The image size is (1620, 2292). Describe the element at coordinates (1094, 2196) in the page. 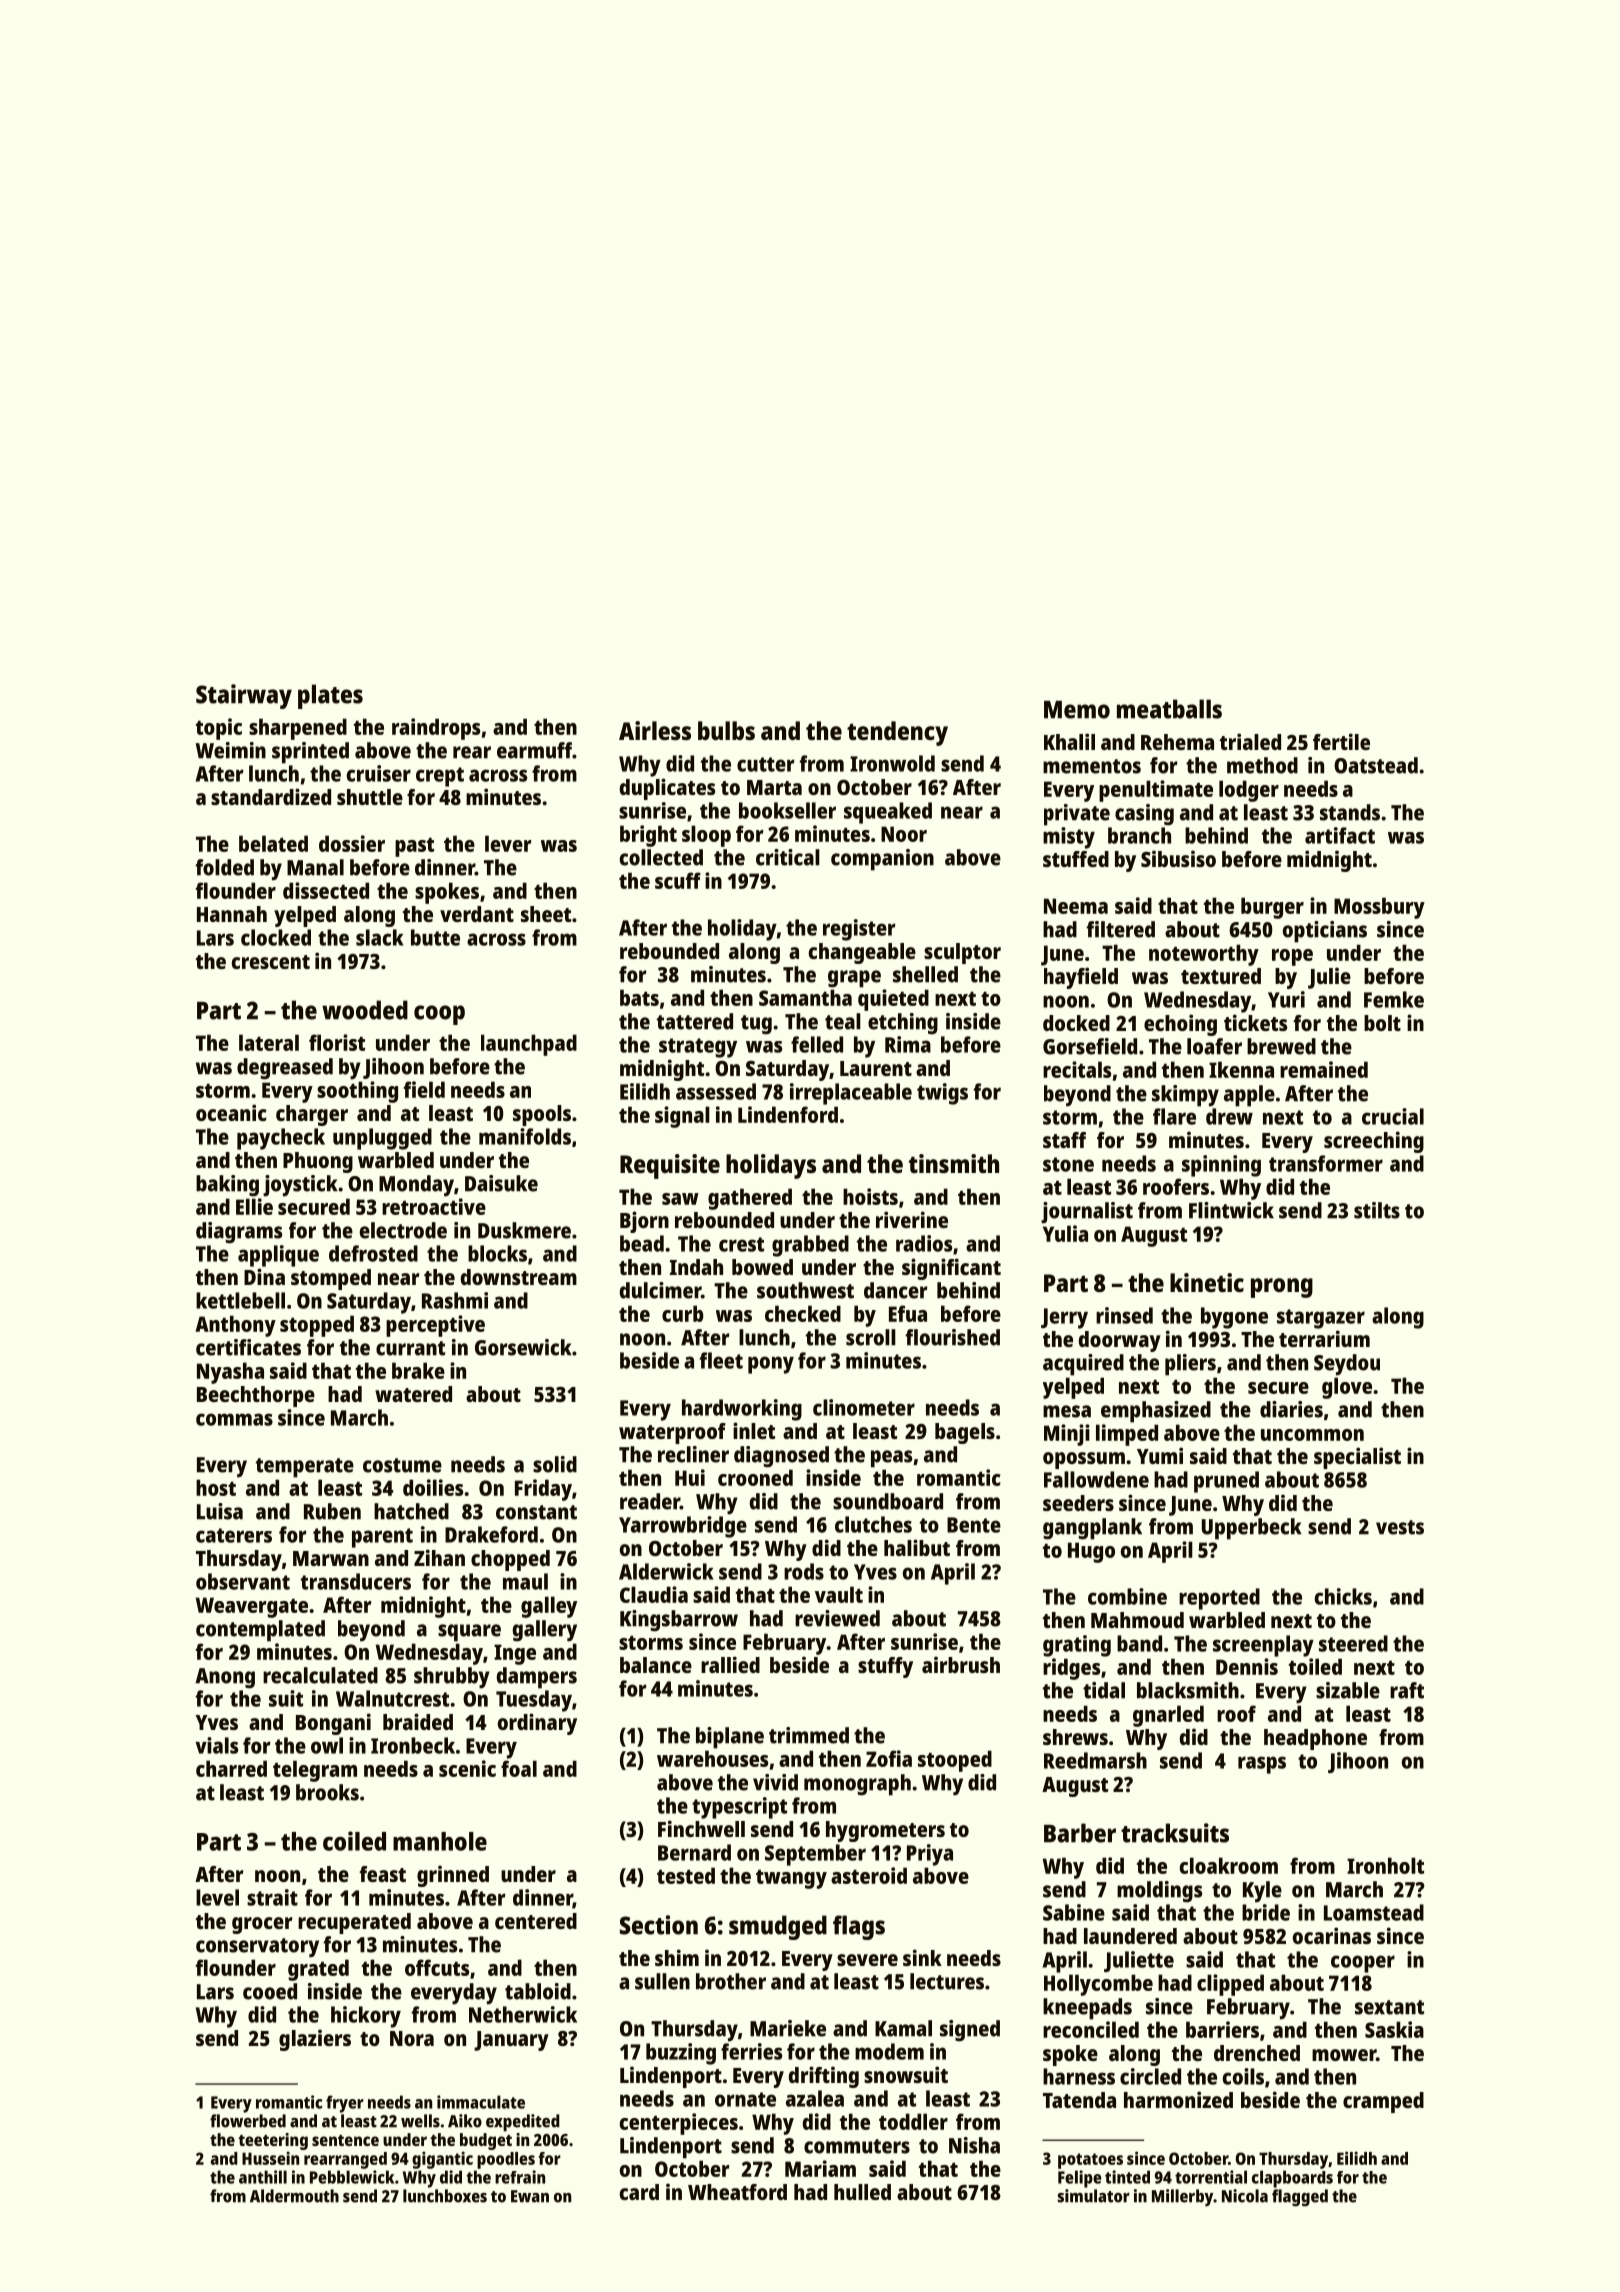

I see `simulator` at that location.
